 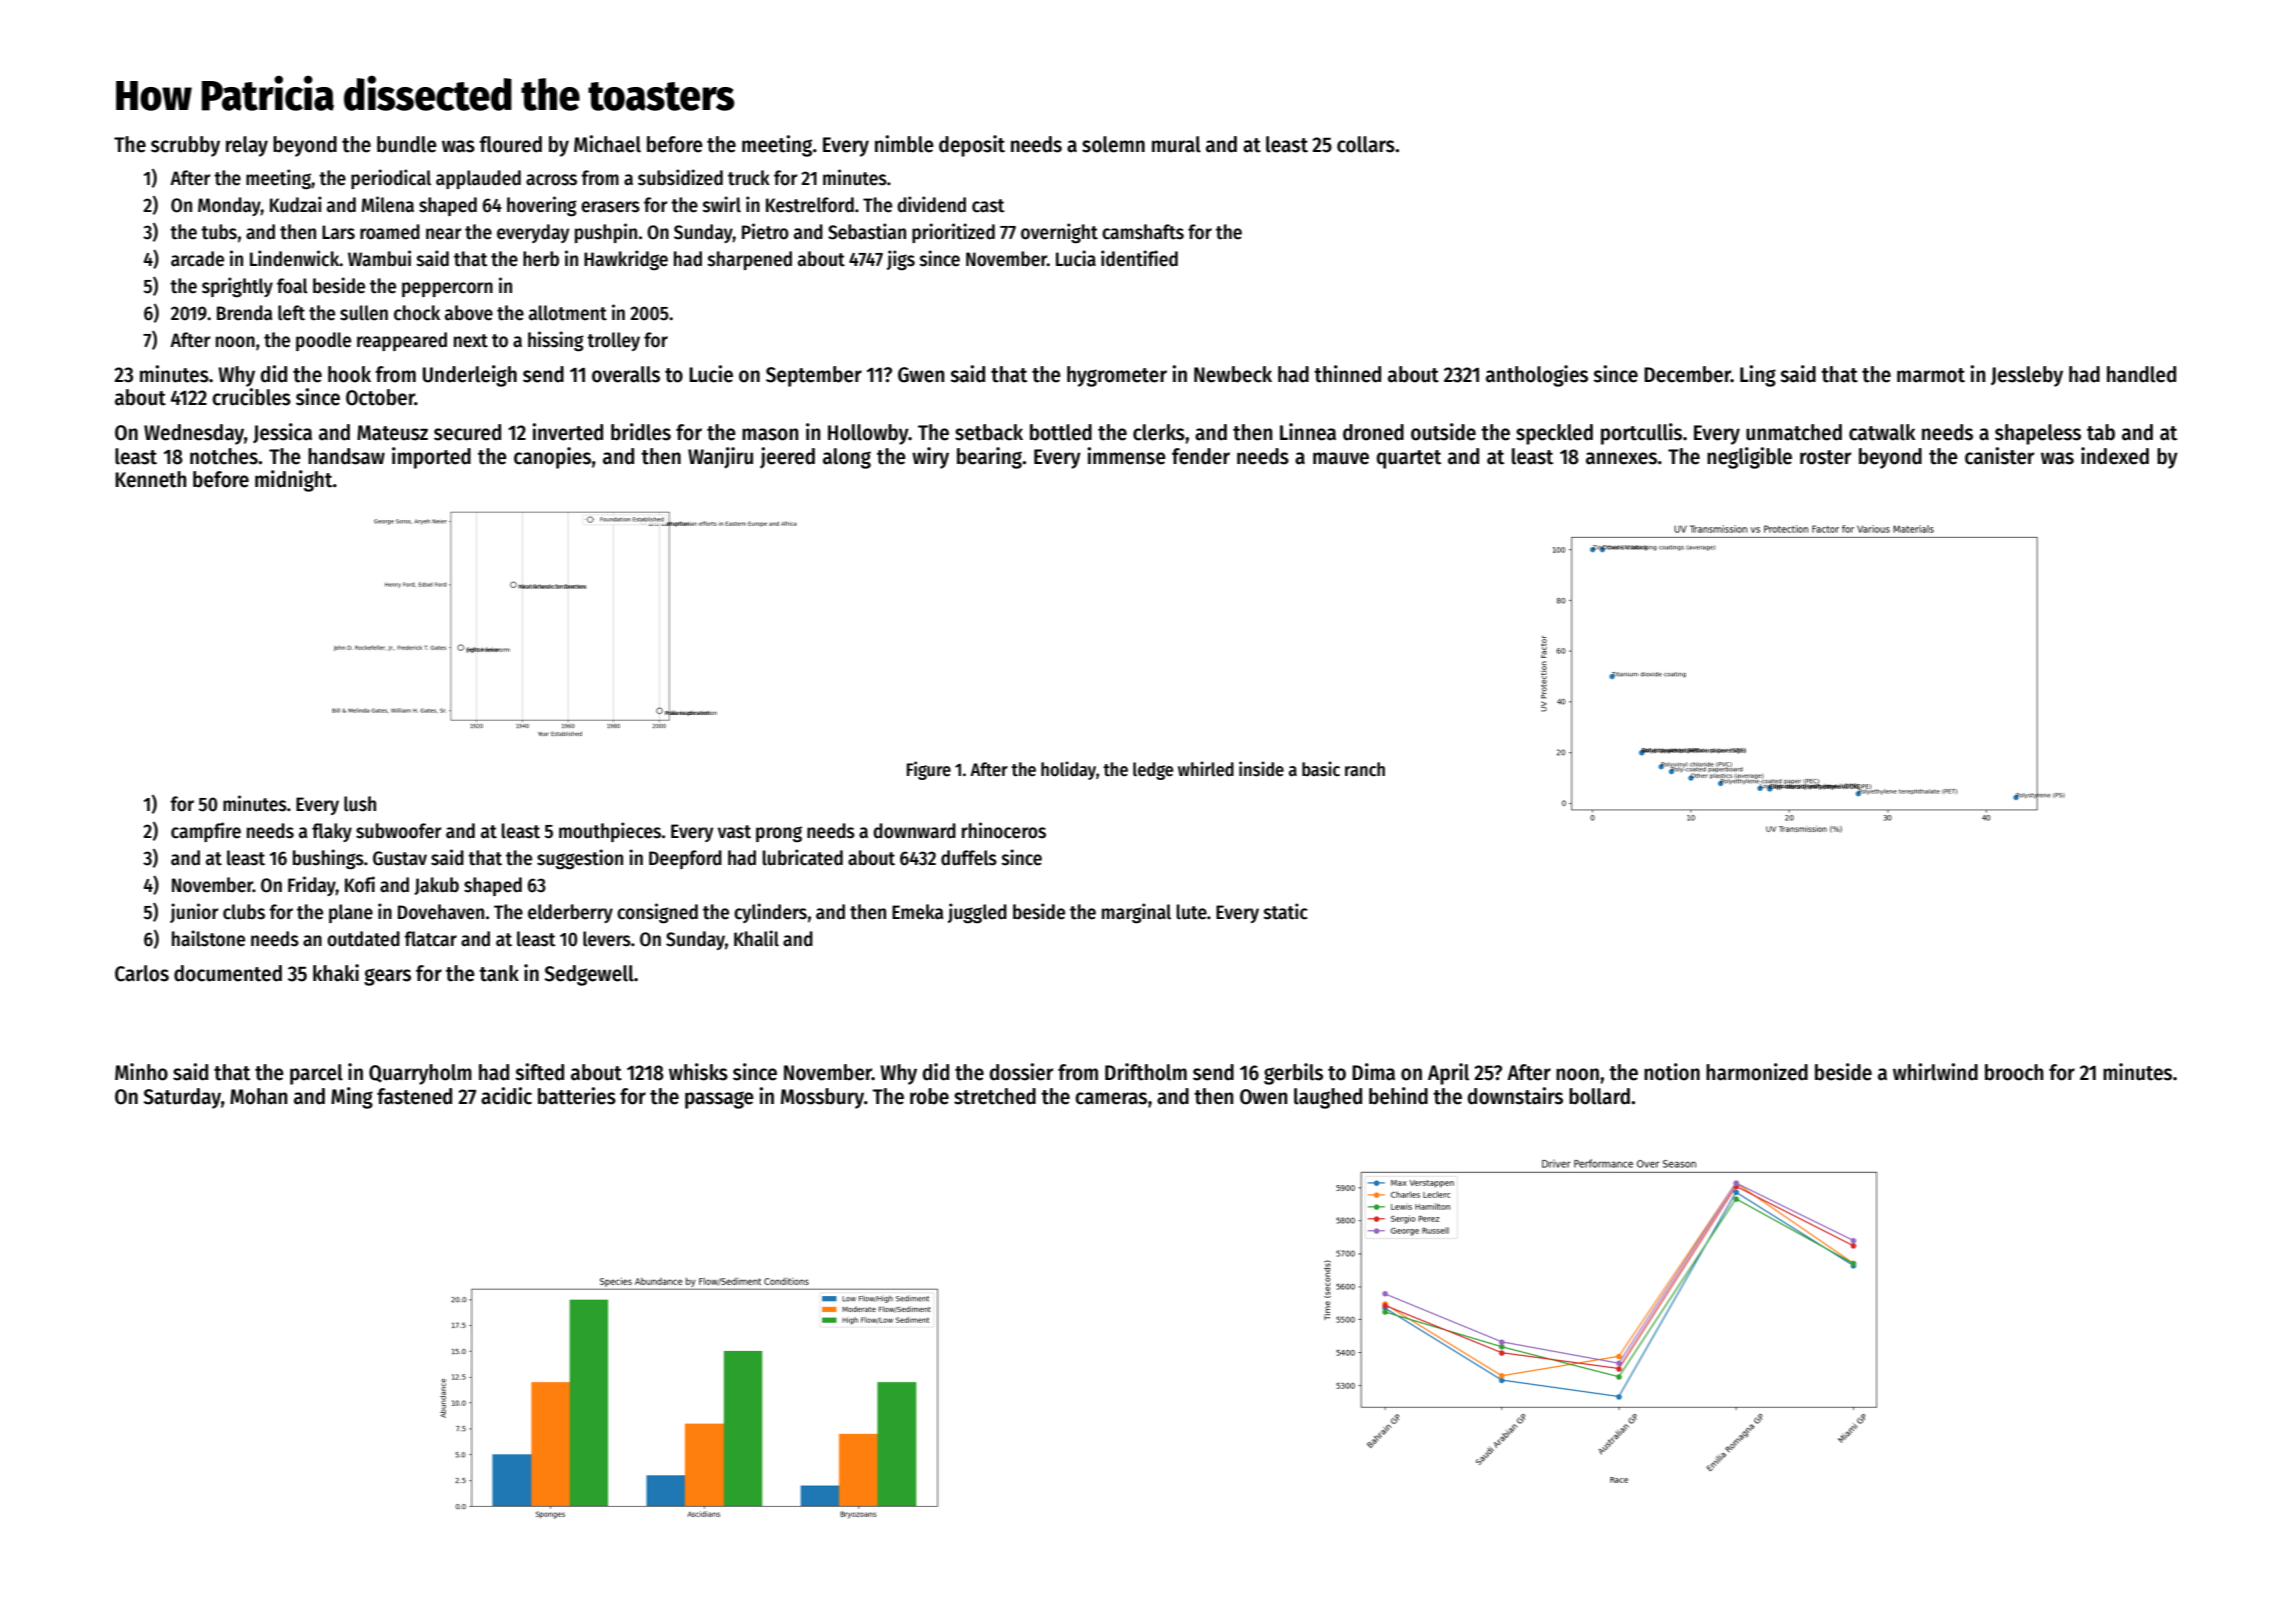 What do you see at coordinates (577, 1096) in the screenshot?
I see `batteries` at bounding box center [577, 1096].
